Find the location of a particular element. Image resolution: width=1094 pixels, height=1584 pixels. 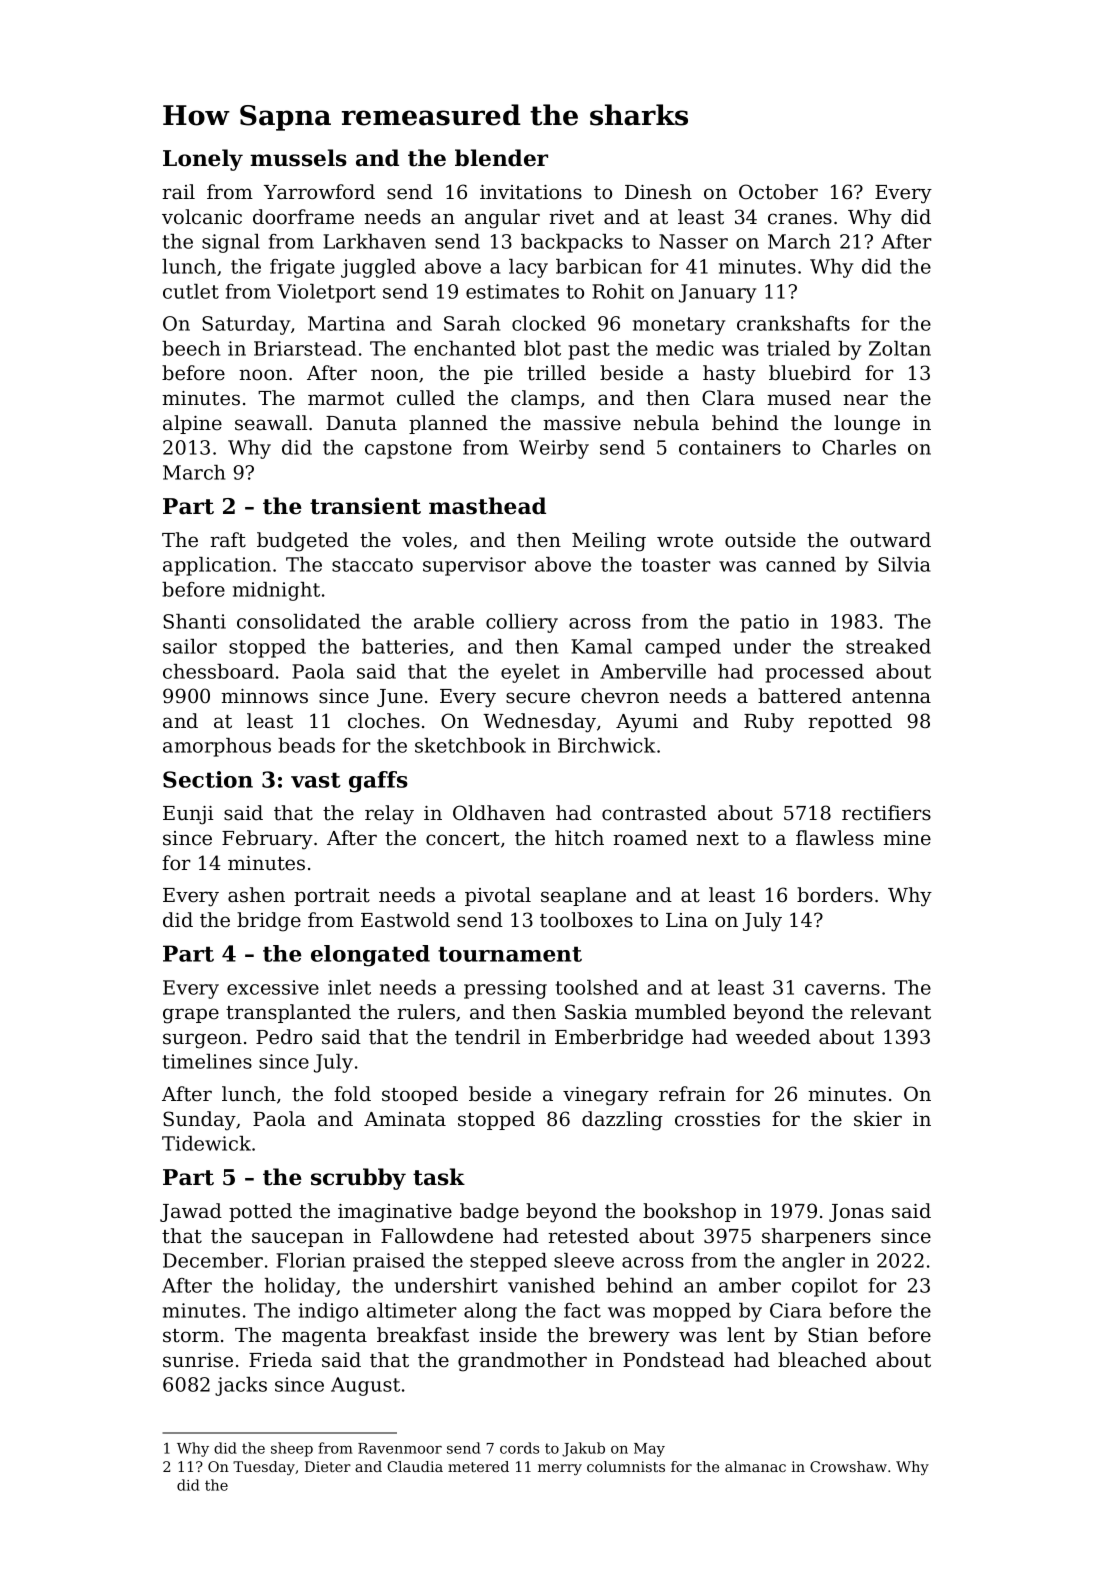

badge is located at coordinates (489, 1213).
